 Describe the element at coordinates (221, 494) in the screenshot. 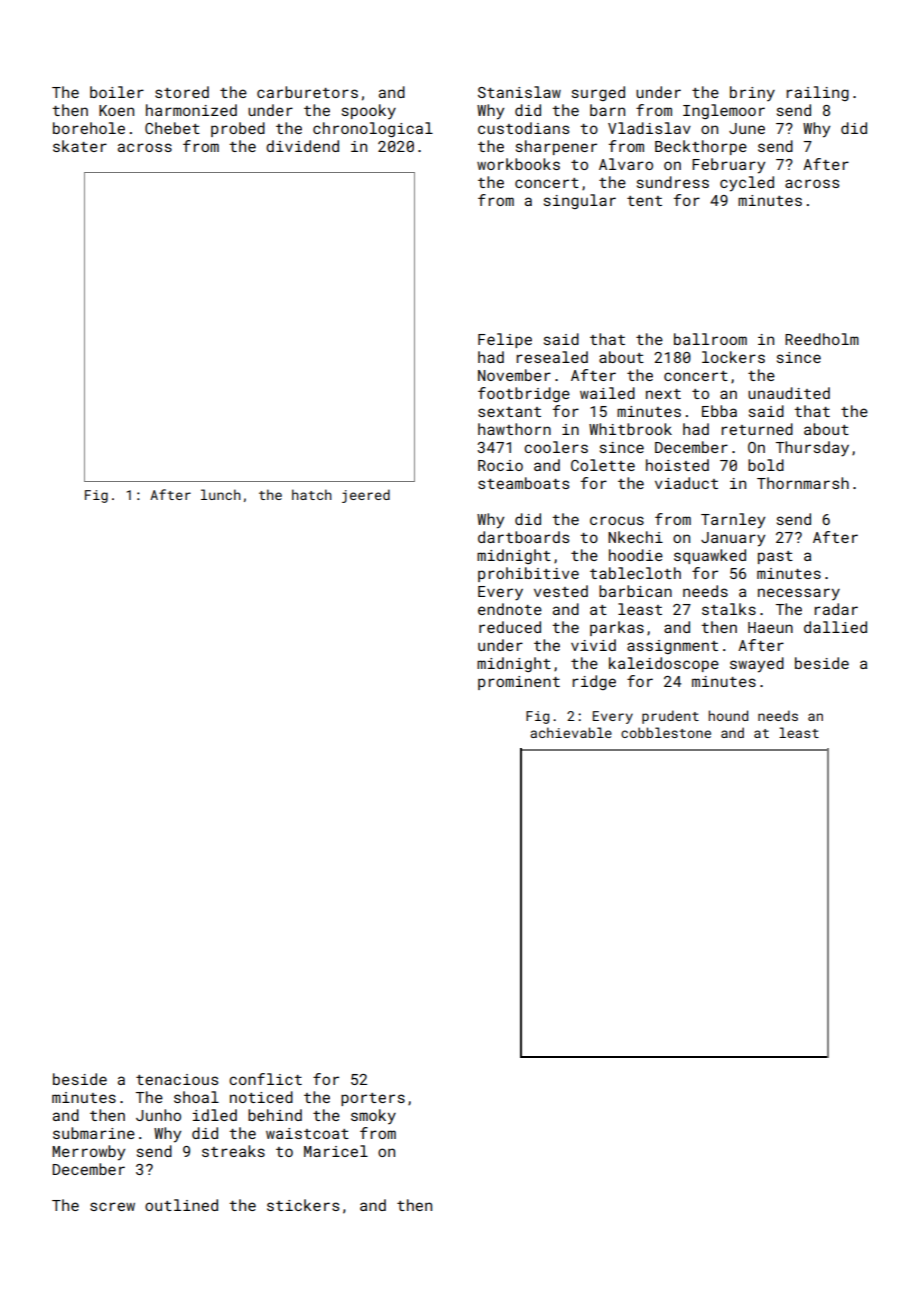

I see `lunch` at that location.
